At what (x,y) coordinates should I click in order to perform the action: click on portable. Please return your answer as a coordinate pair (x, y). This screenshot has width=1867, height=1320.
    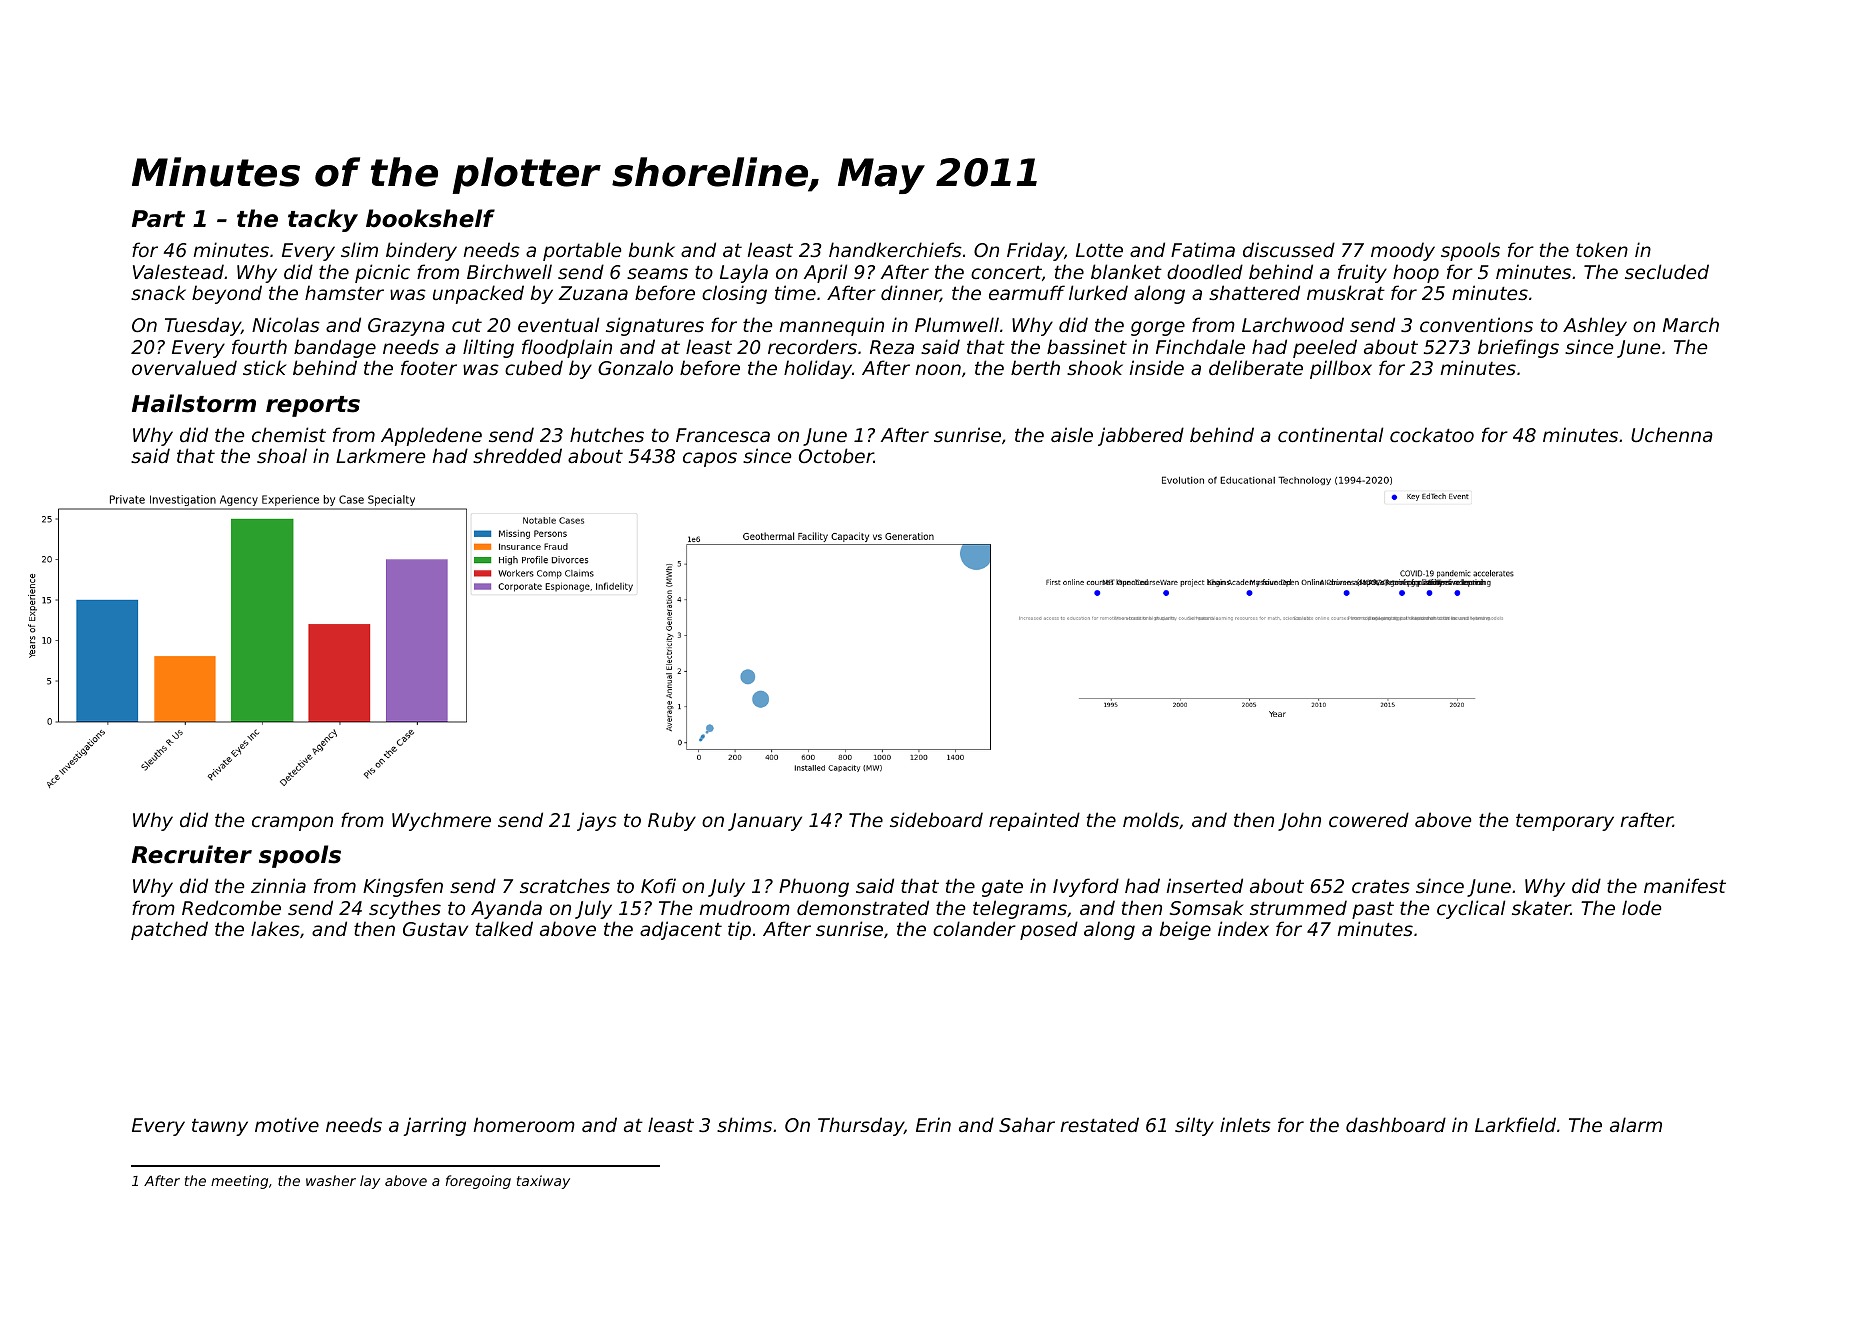
    Looking at the image, I should click on (582, 251).
